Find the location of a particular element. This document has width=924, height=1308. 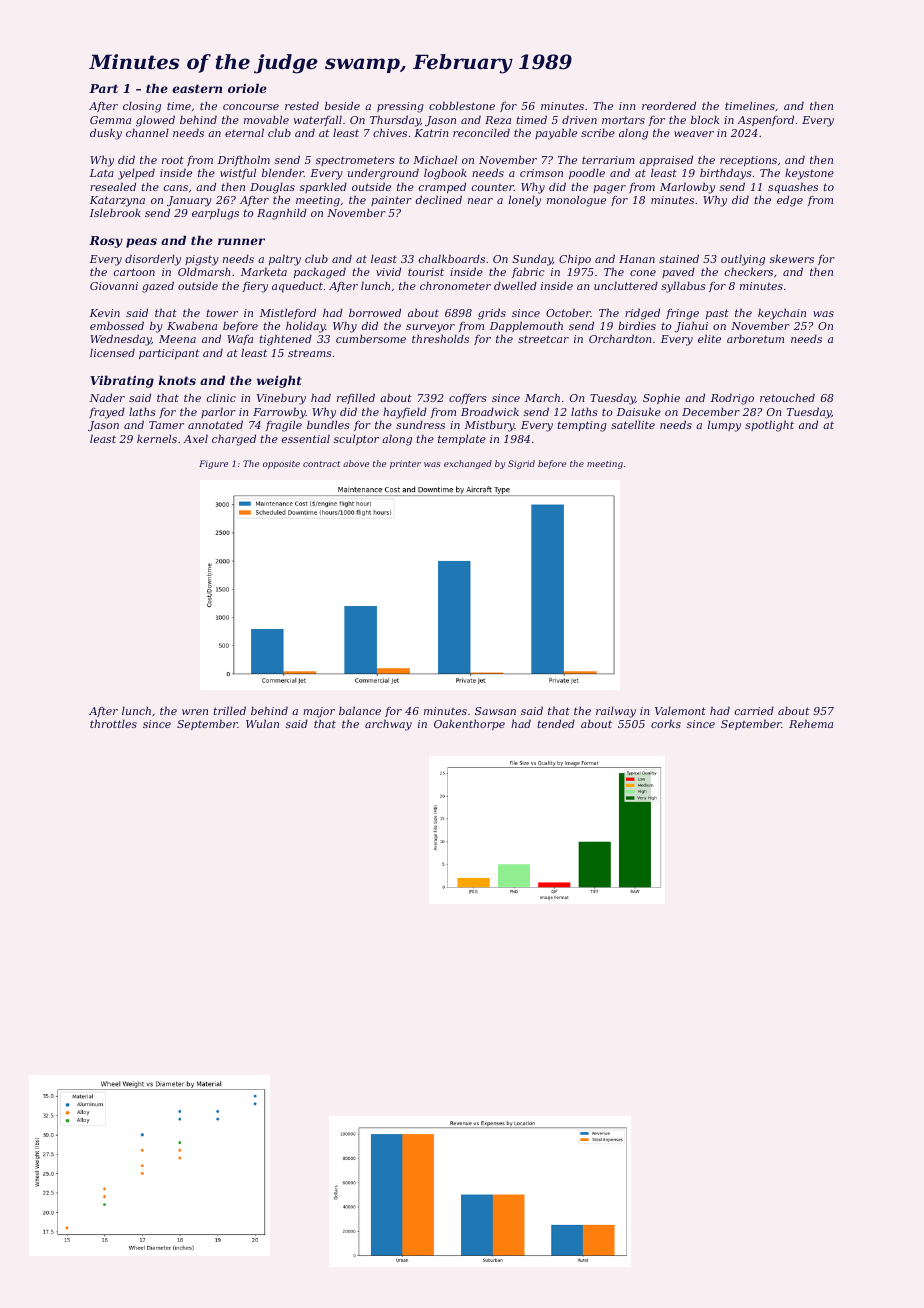

stained is located at coordinates (679, 258).
